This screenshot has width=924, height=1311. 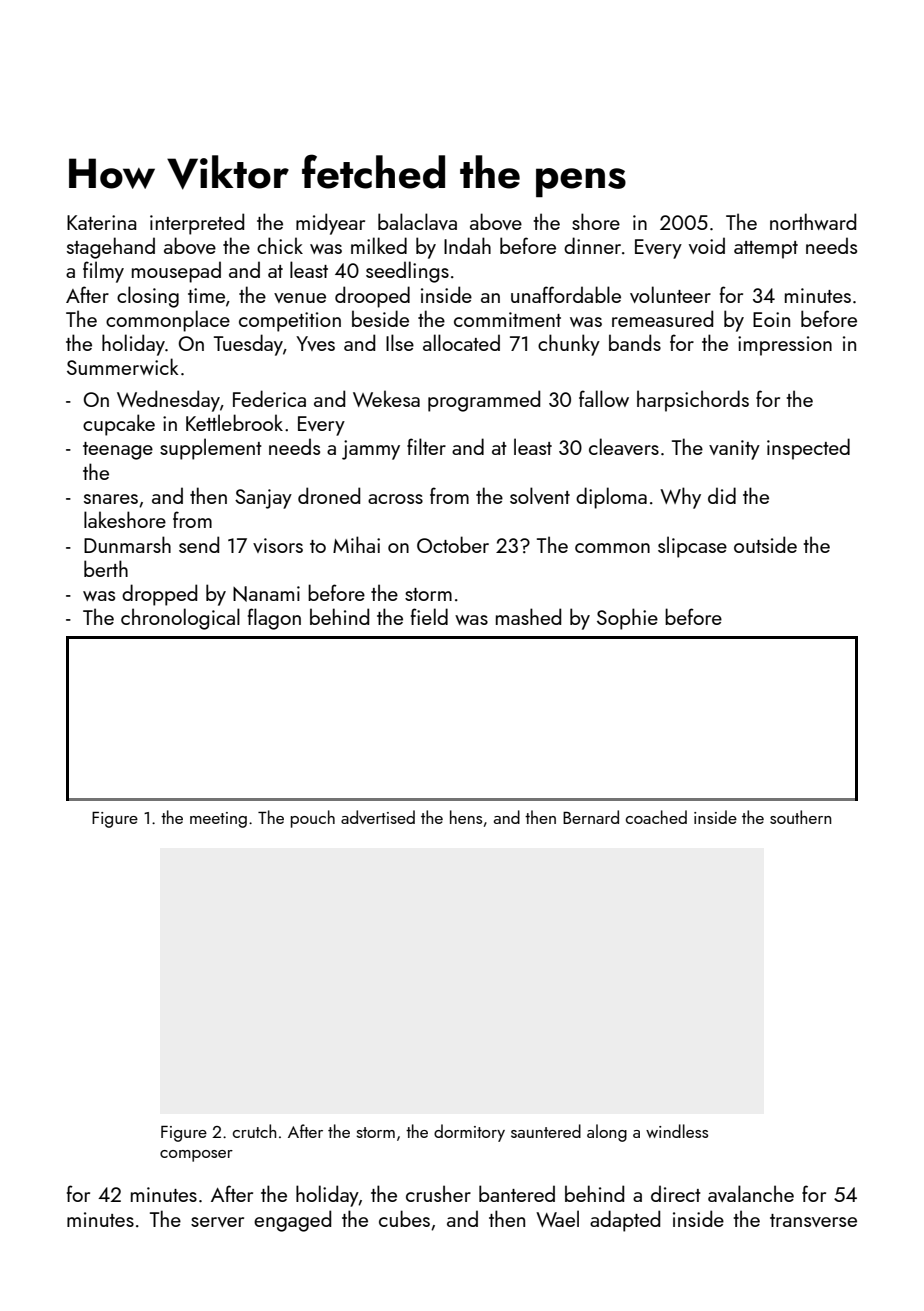 I want to click on engaged, so click(x=292, y=1221).
